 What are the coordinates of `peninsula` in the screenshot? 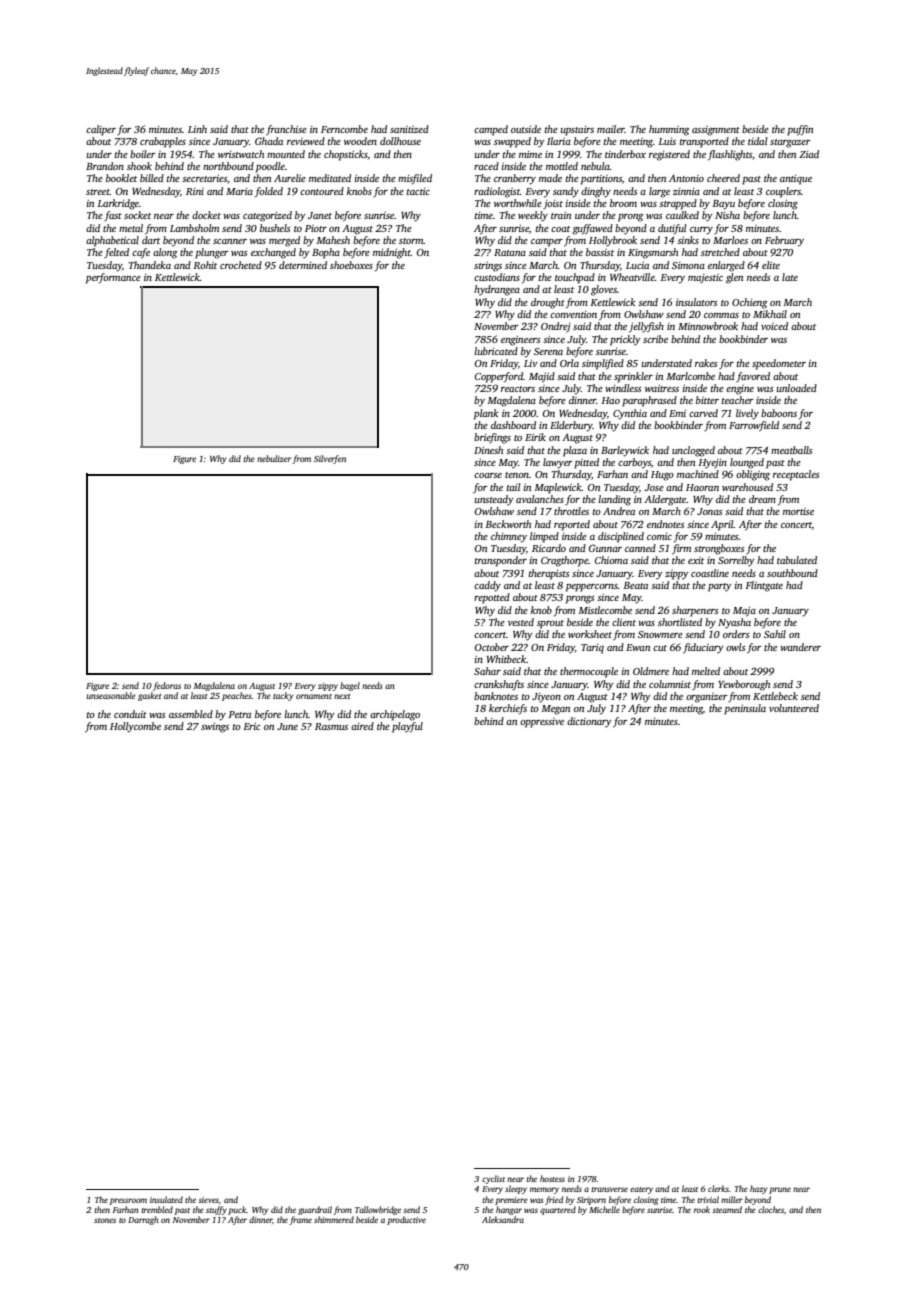 It's located at (745, 709).
